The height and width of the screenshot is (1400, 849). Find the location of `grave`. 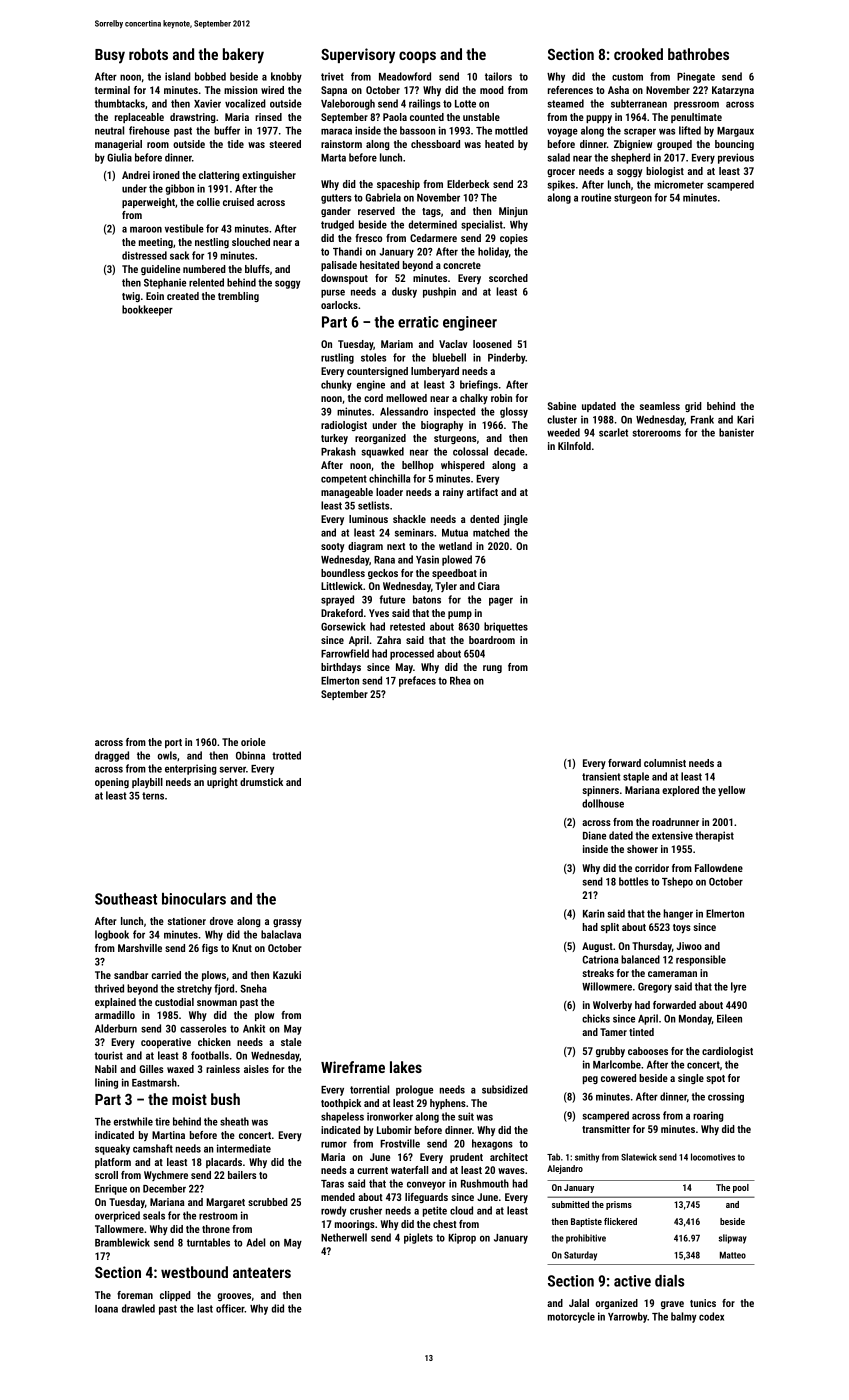

grave is located at coordinates (672, 1305).
